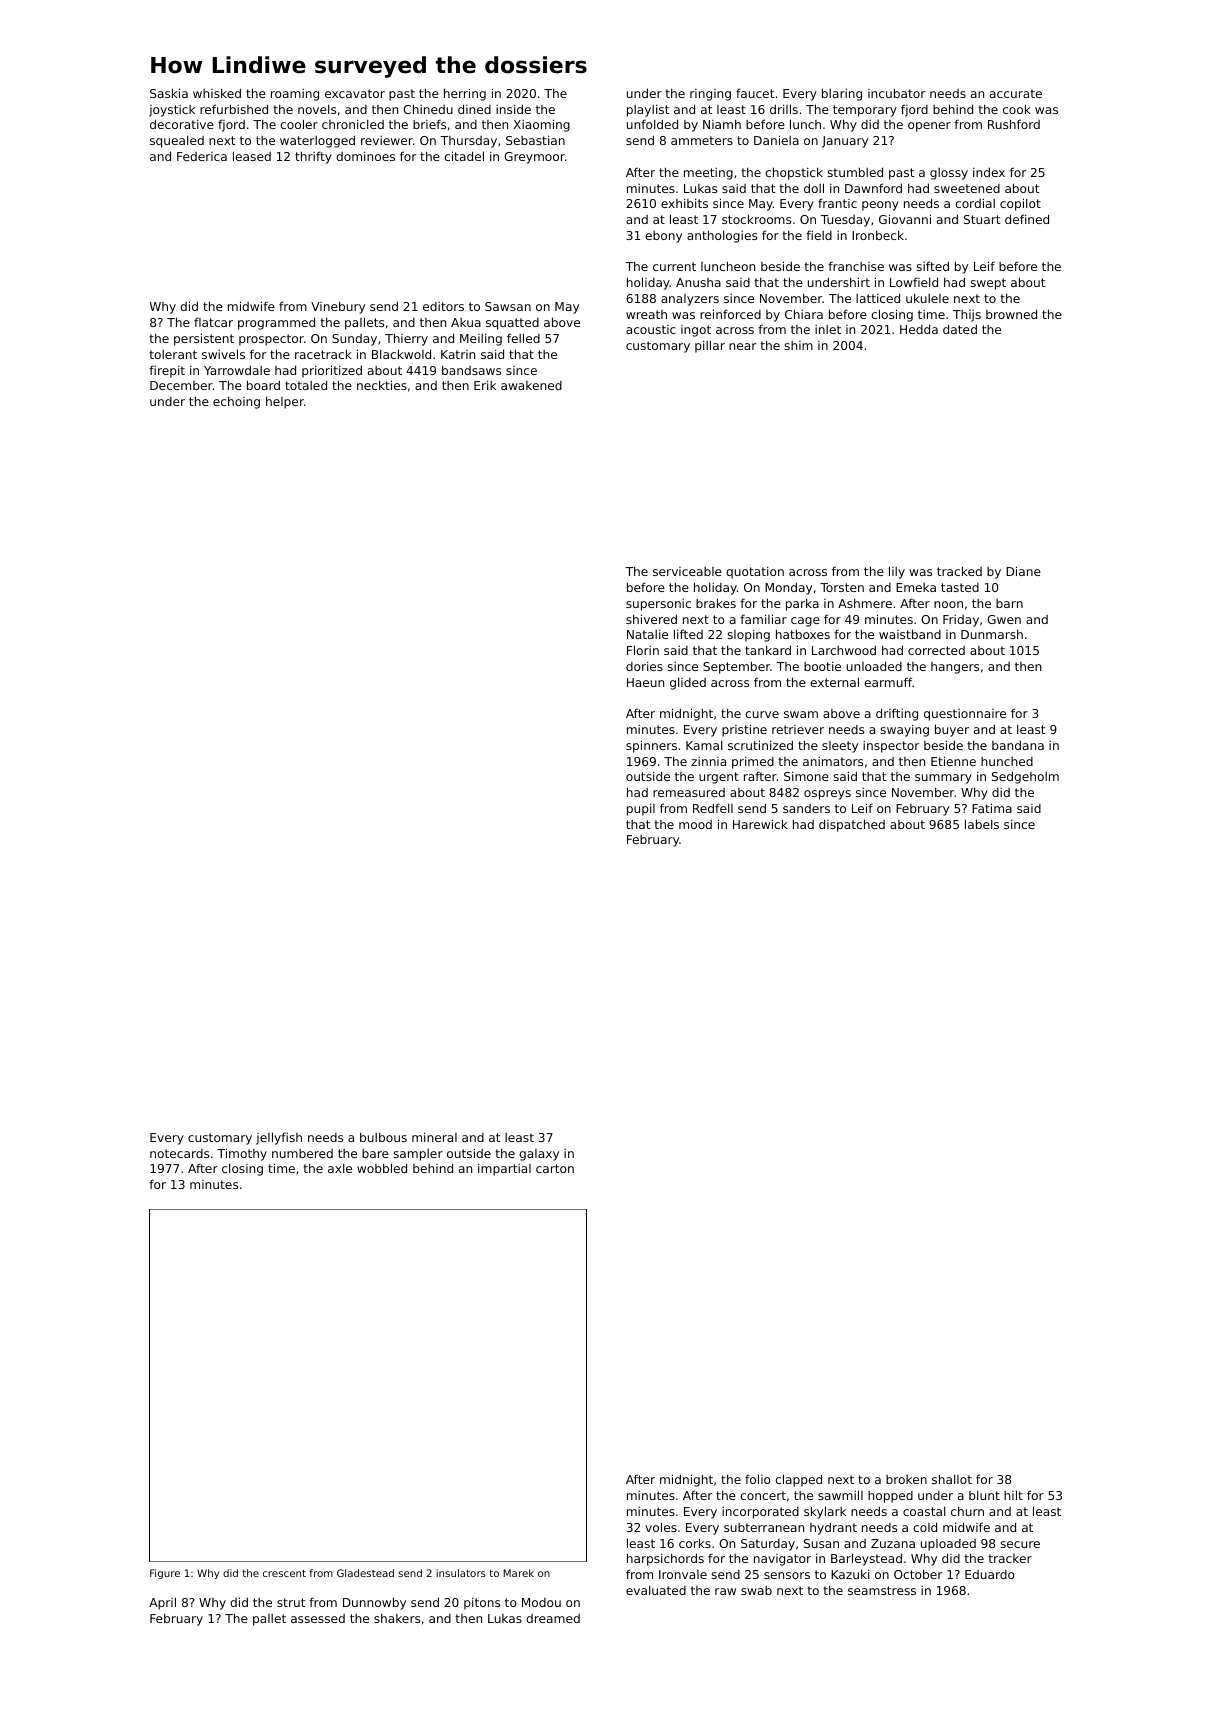 The height and width of the image is (1716, 1213). Describe the element at coordinates (513, 109) in the image. I see `inside` at that location.
